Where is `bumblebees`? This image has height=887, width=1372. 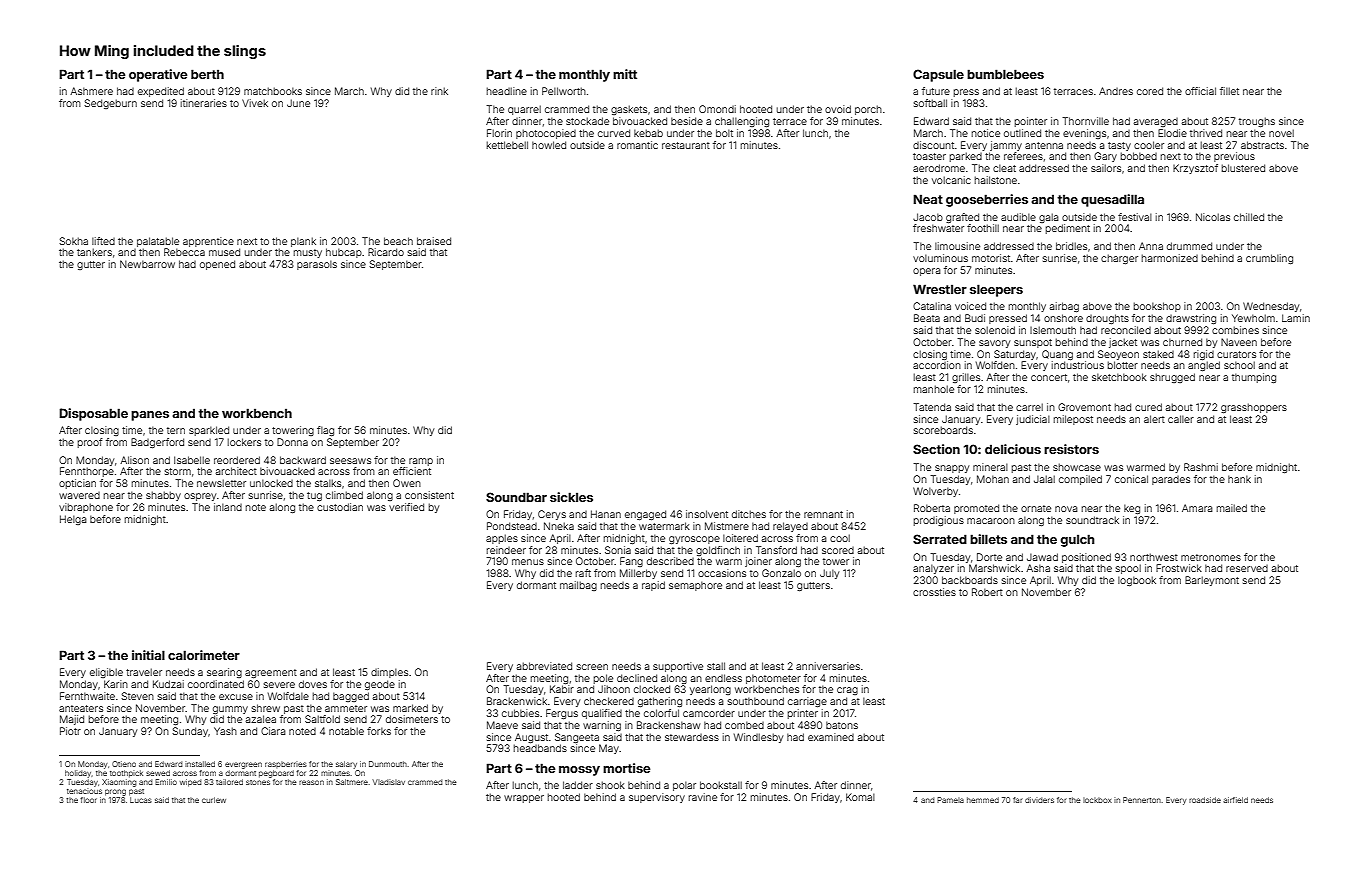
bumblebees is located at coordinates (1005, 74).
